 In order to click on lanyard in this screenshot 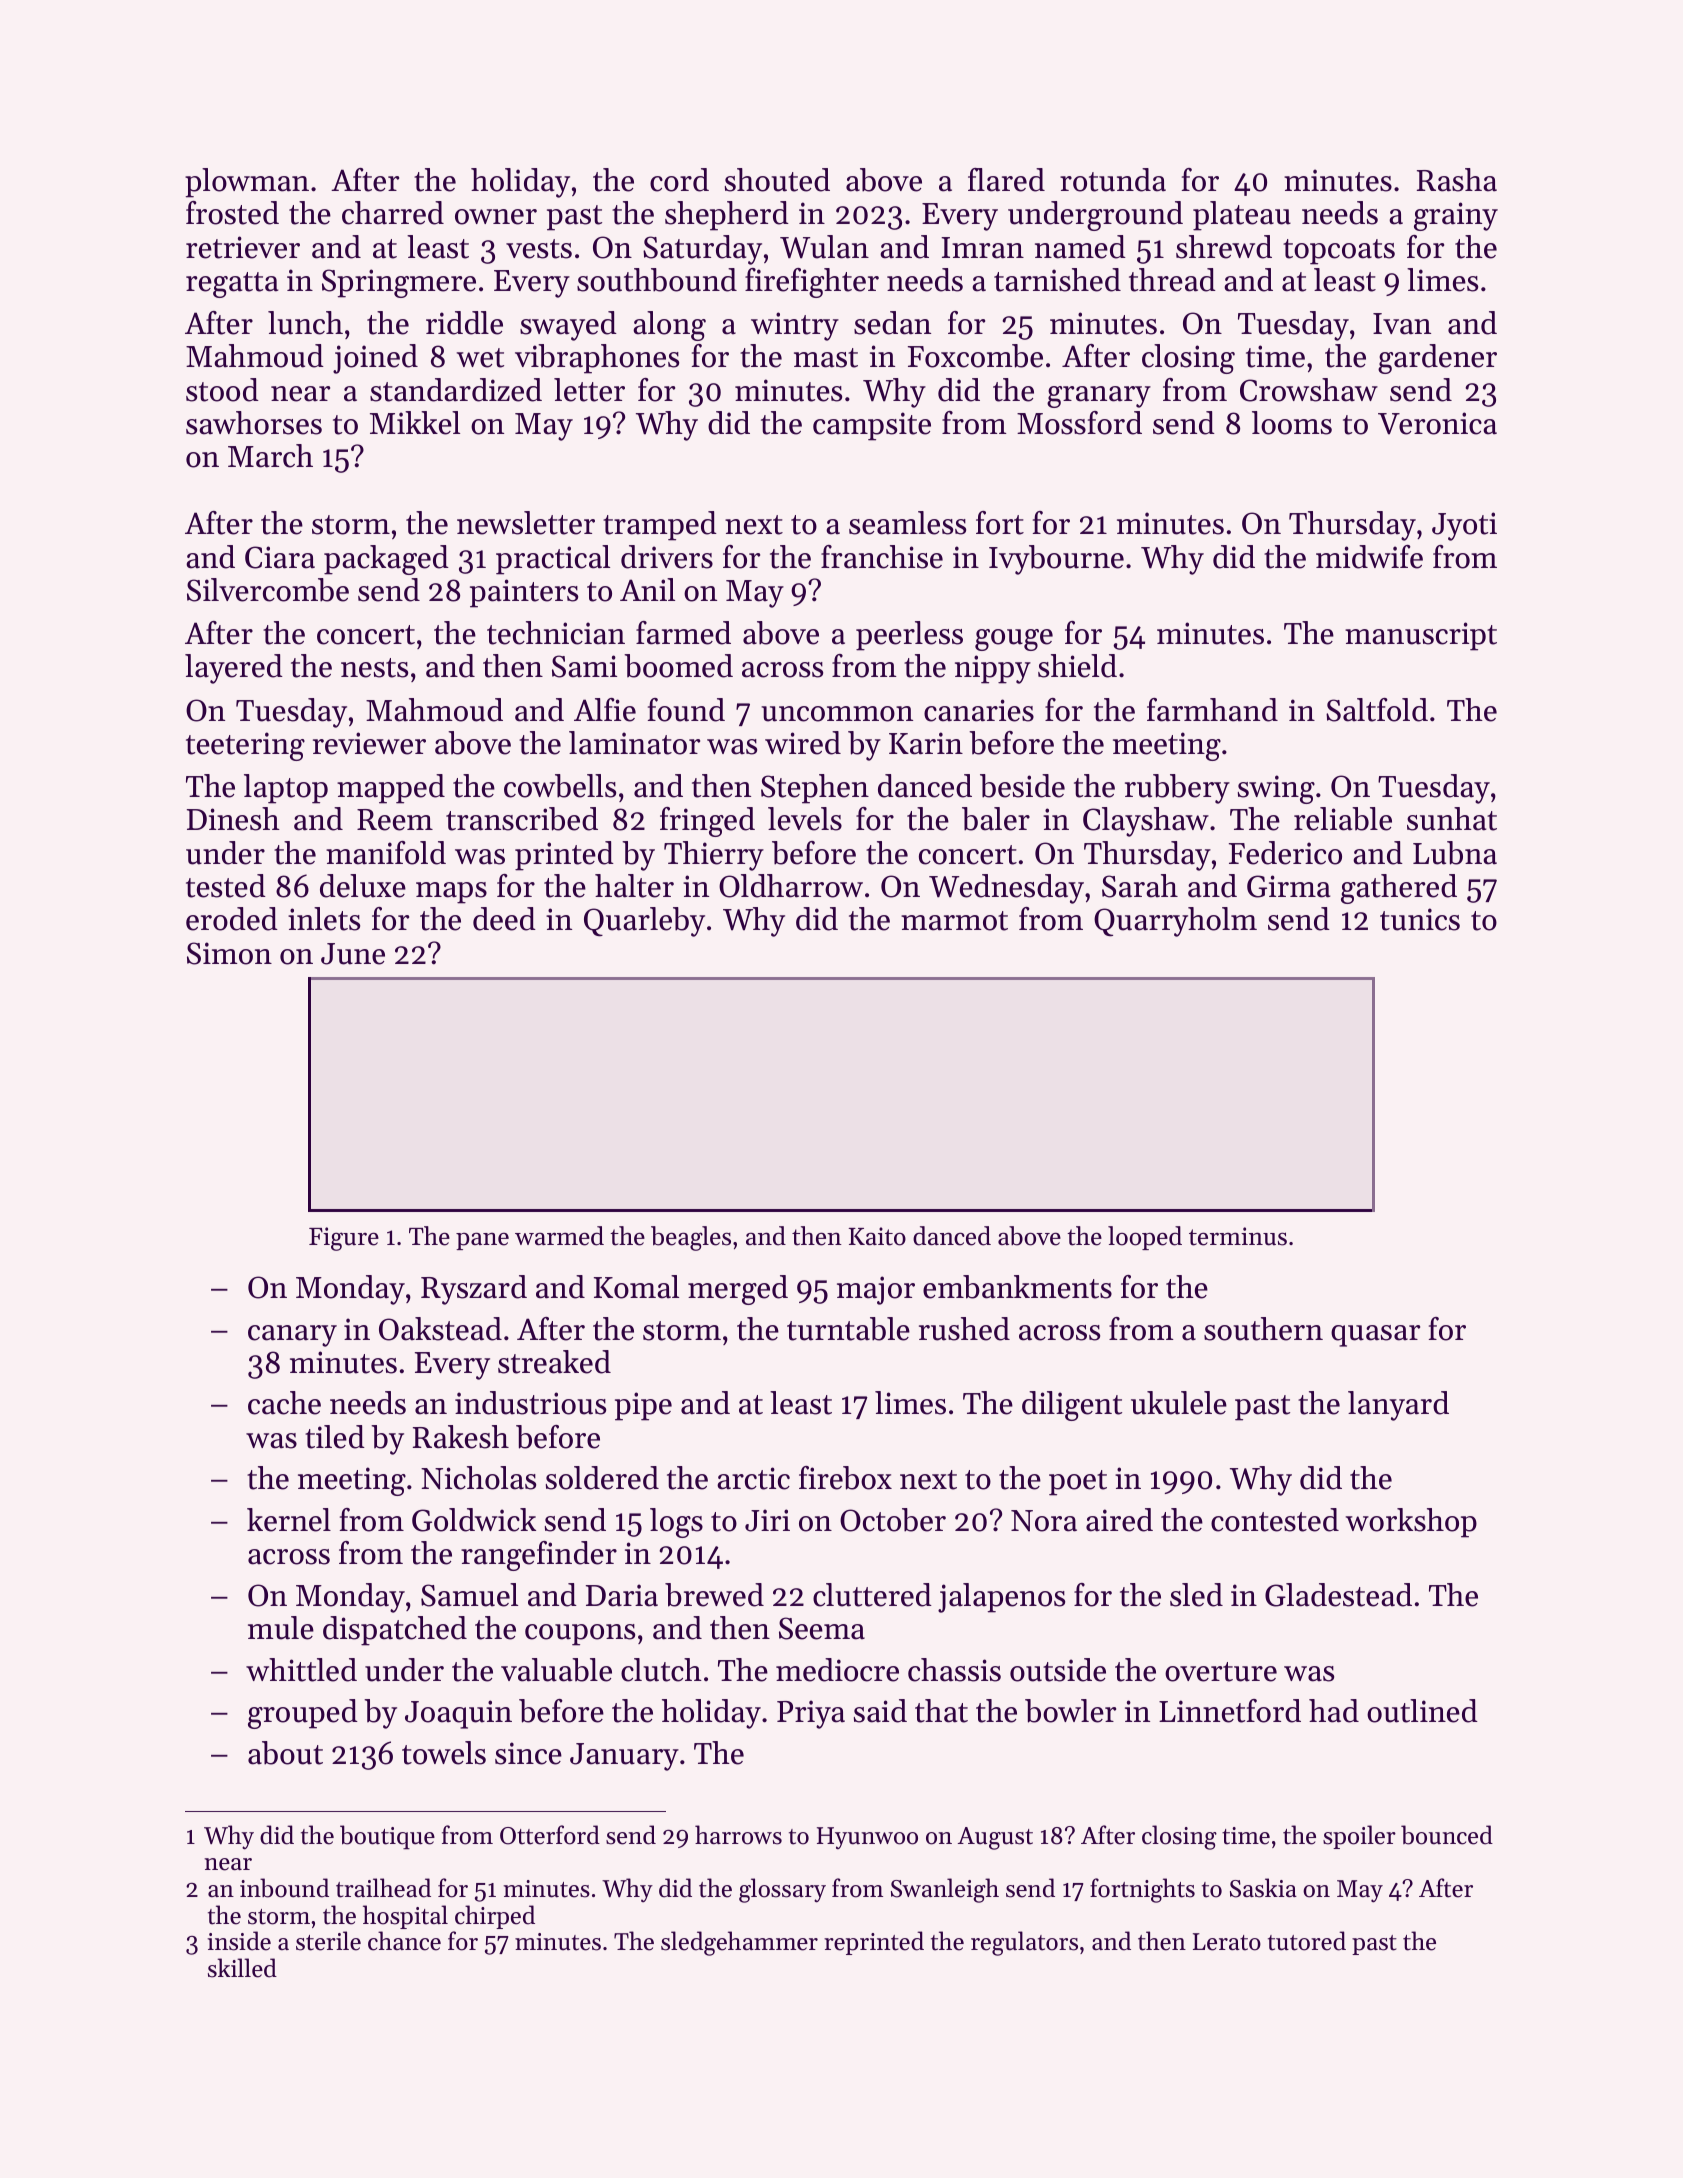, I will do `click(1398, 1406)`.
